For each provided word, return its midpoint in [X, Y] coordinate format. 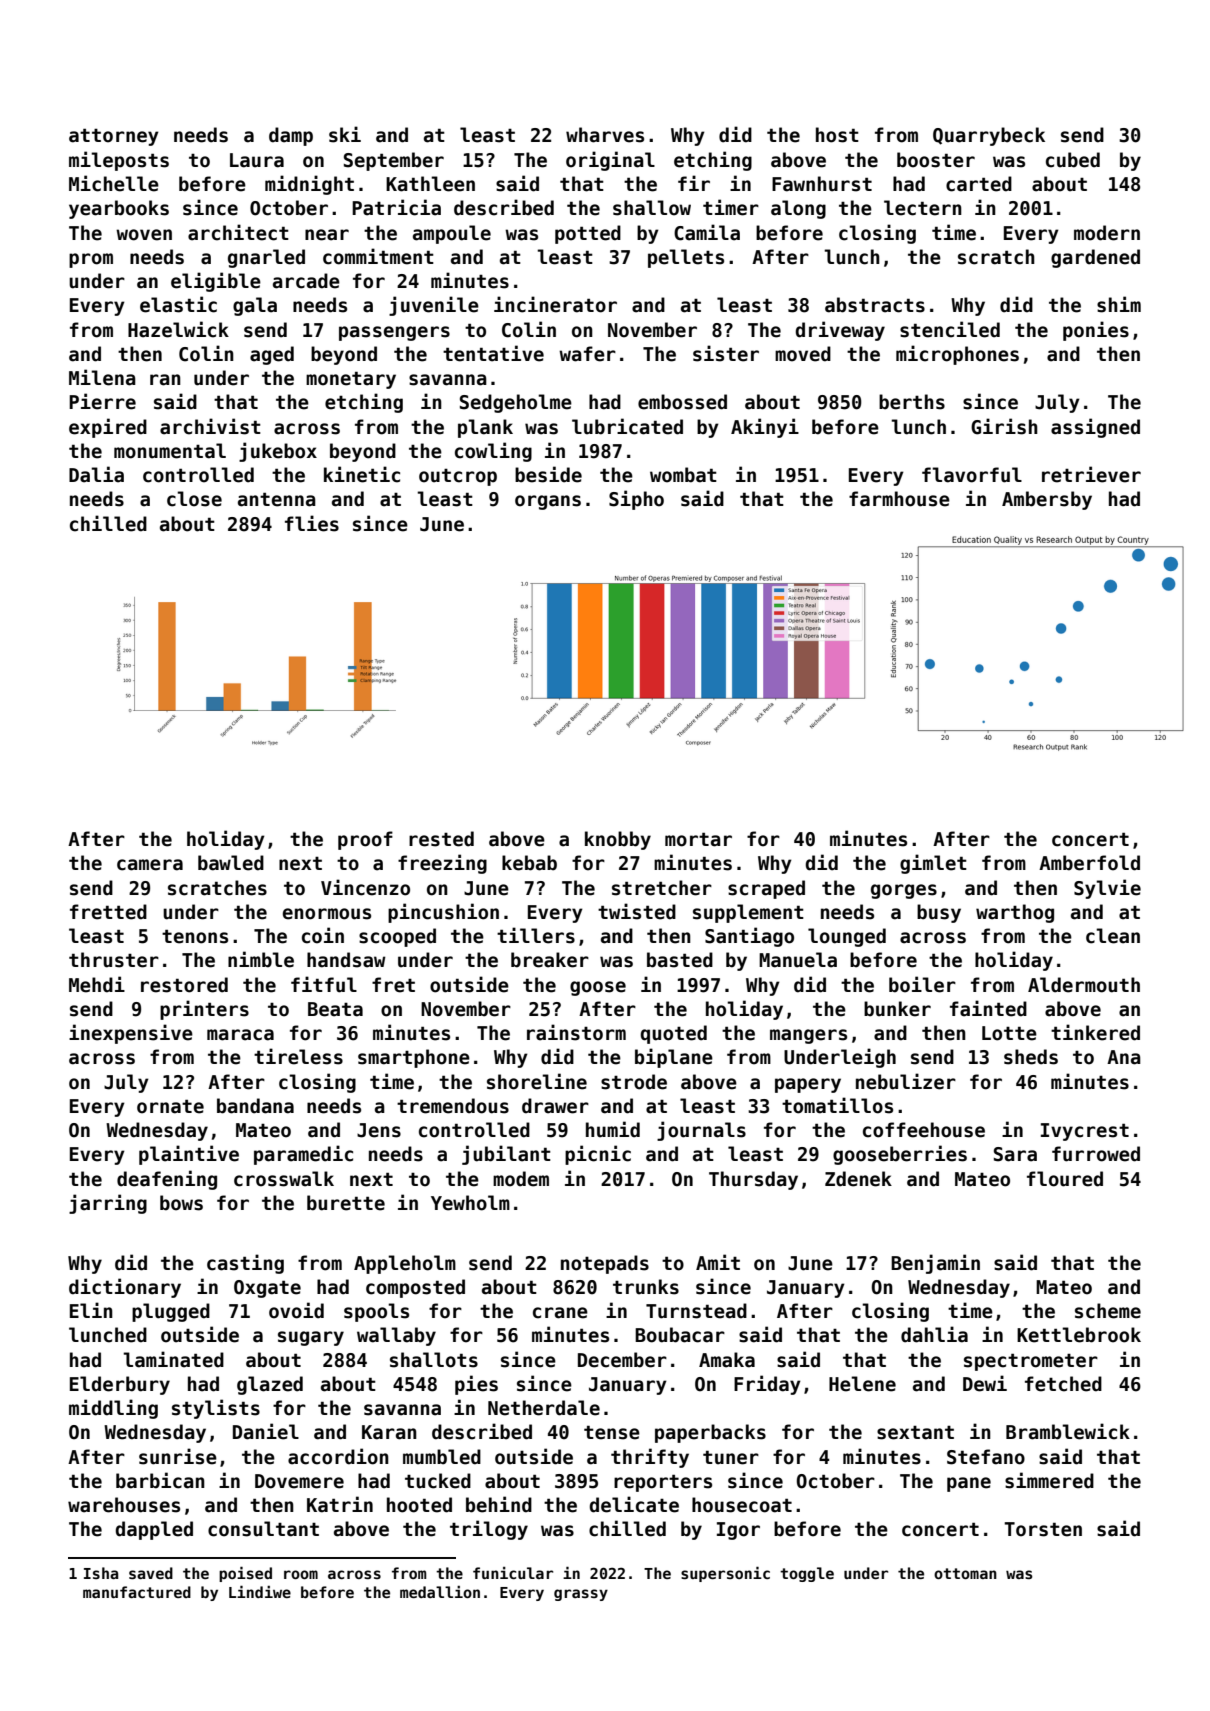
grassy [581, 1595]
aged [272, 355]
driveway [840, 331]
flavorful [972, 475]
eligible [216, 282]
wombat [683, 475]
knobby [618, 840]
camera [150, 865]
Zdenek [858, 1179]
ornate [170, 1106]
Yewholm [470, 1203]
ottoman [965, 1573]
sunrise [178, 1456]
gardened [1095, 258]
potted [588, 234]
